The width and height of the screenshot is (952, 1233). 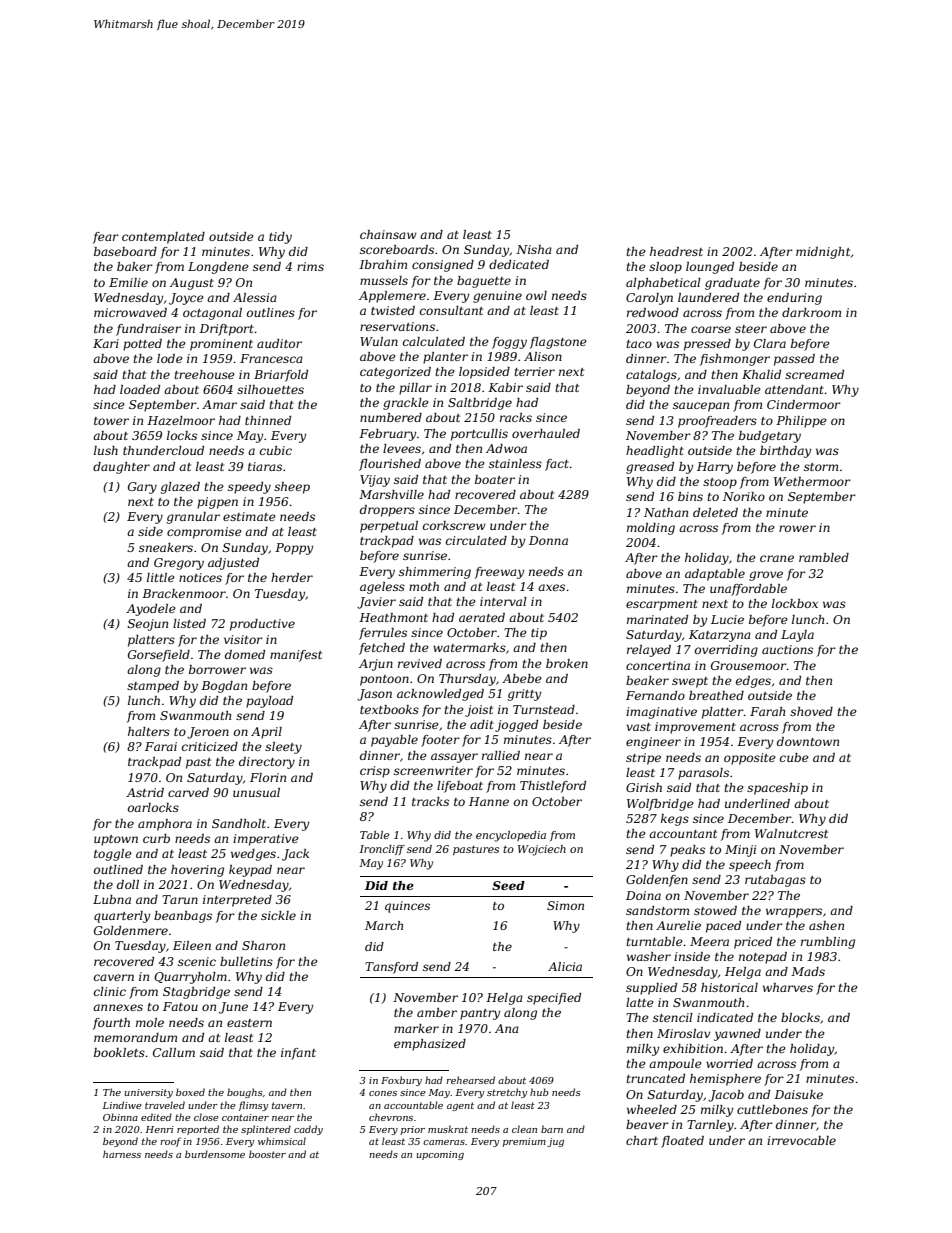 What do you see at coordinates (534, 249) in the screenshot?
I see `Nisha` at bounding box center [534, 249].
